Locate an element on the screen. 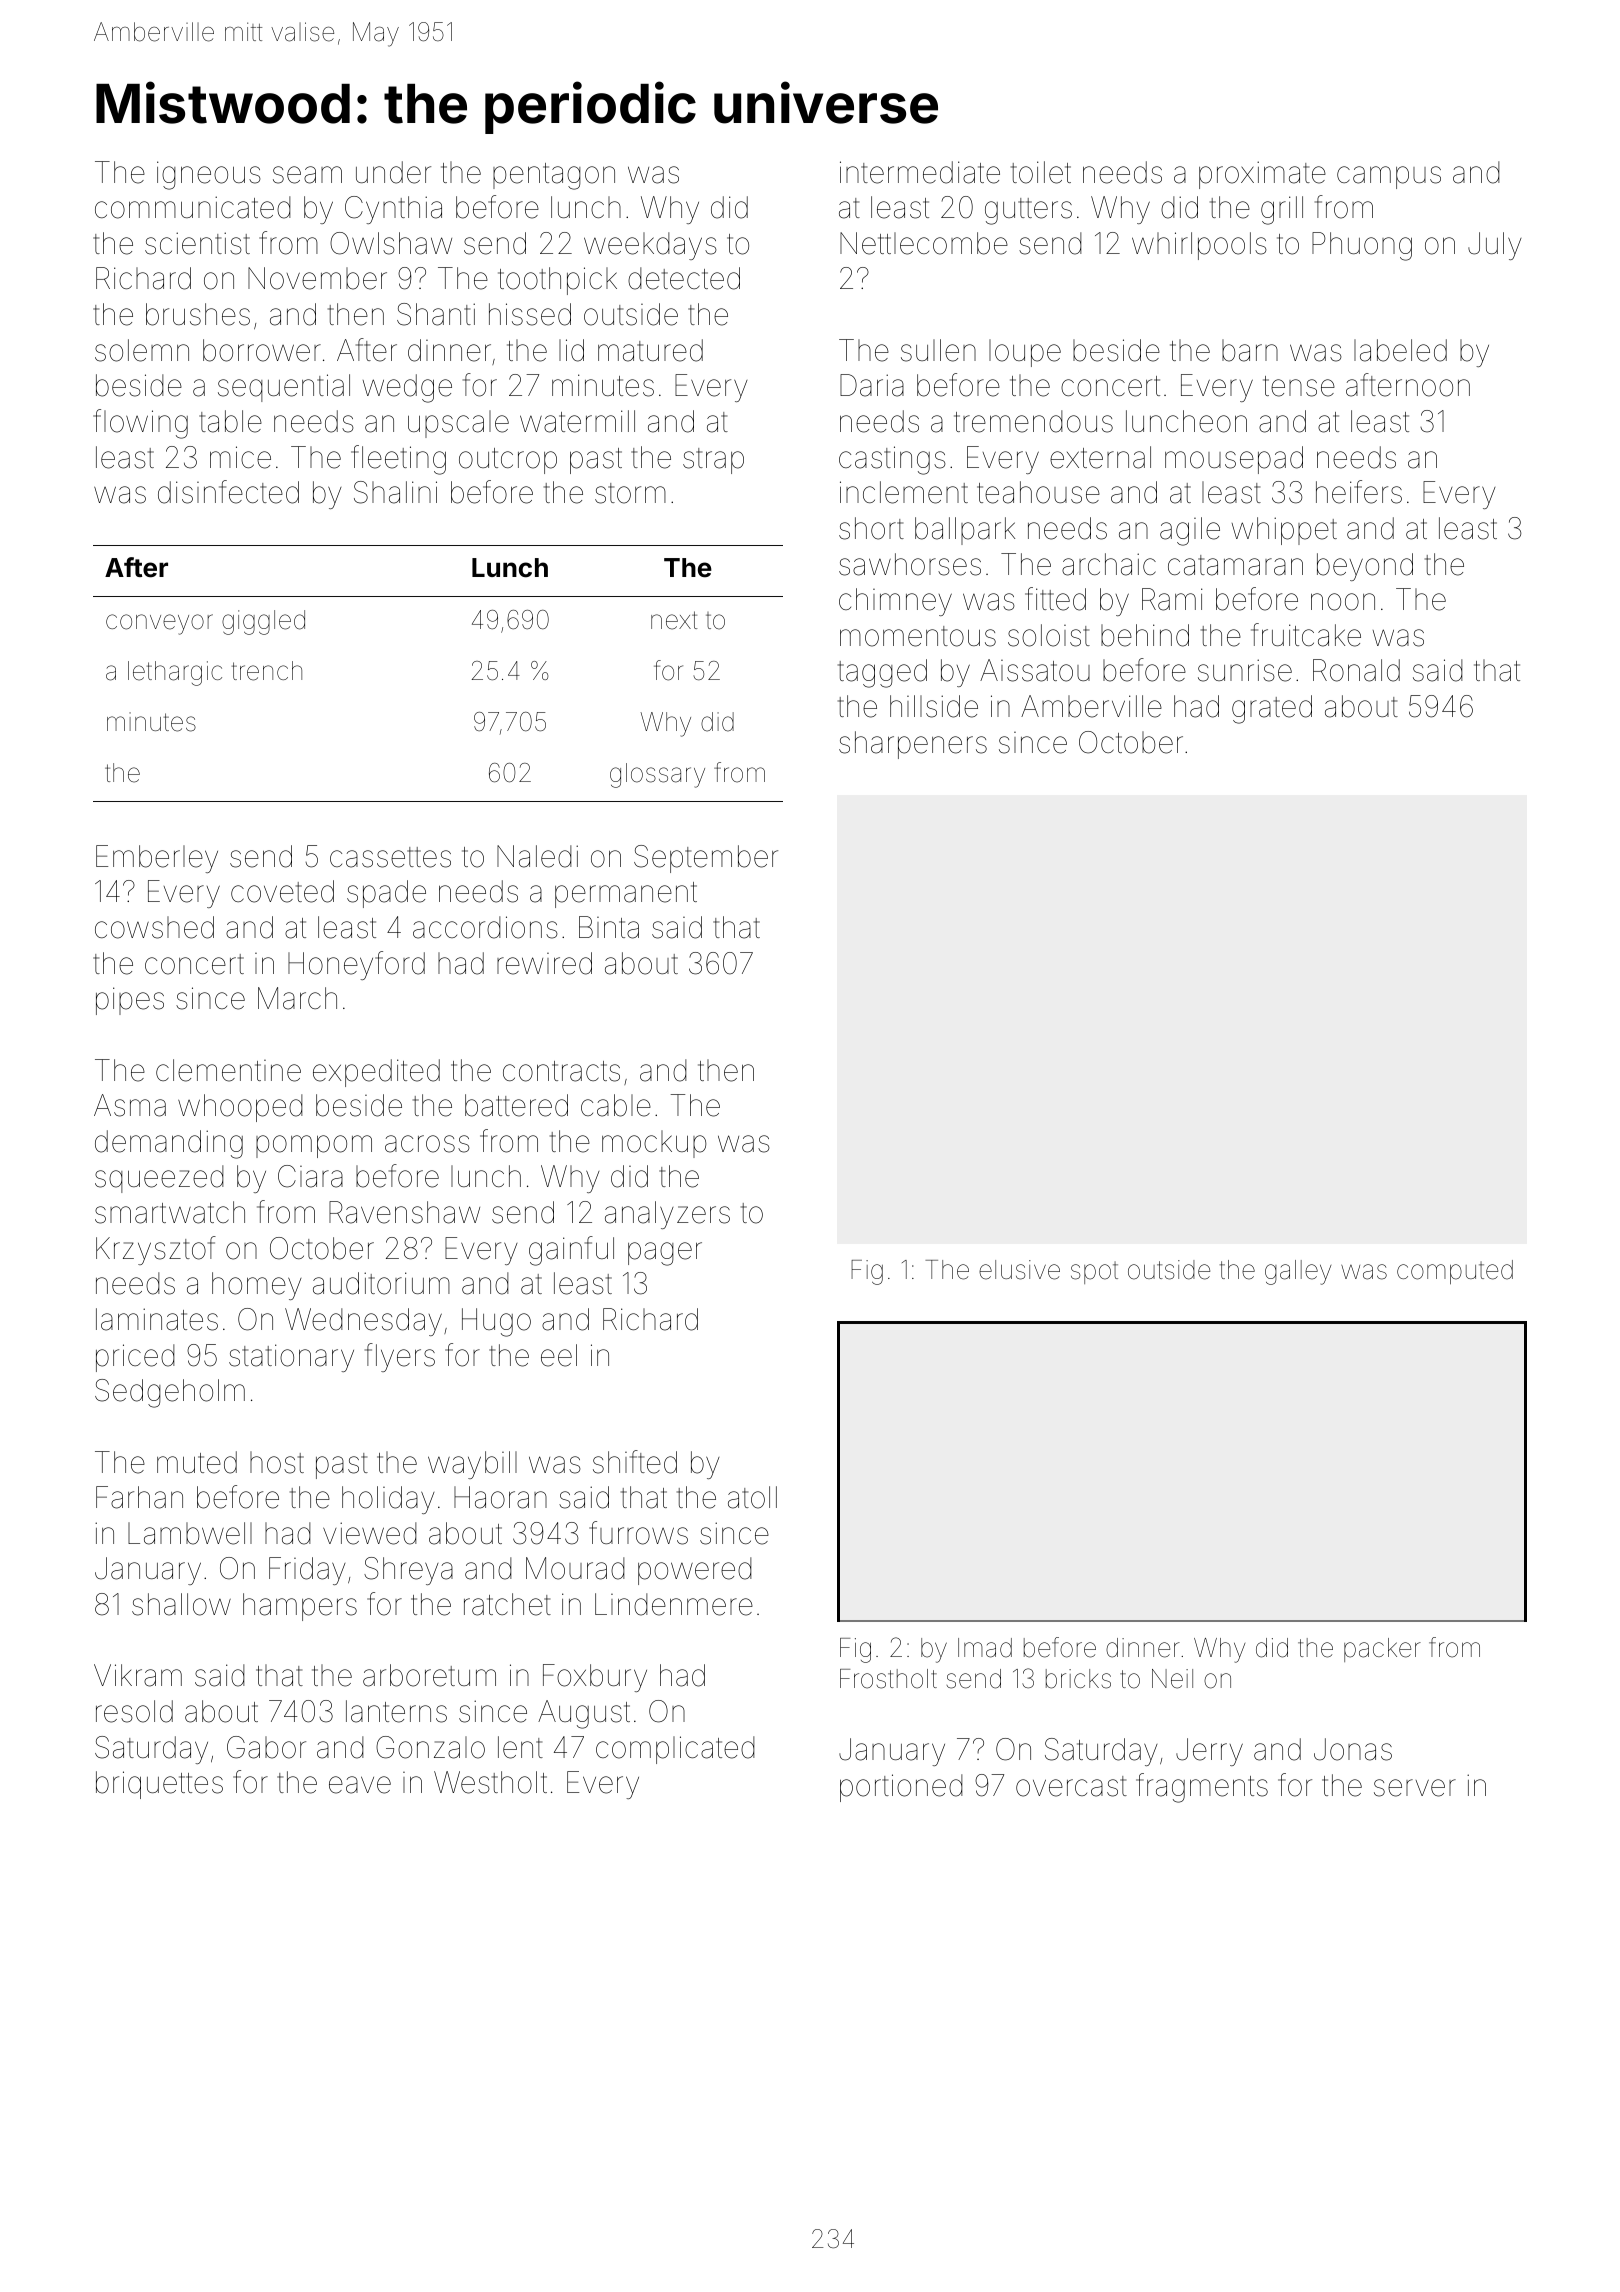 Image resolution: width=1620 pixels, height=2292 pixels. campus is located at coordinates (1389, 177).
